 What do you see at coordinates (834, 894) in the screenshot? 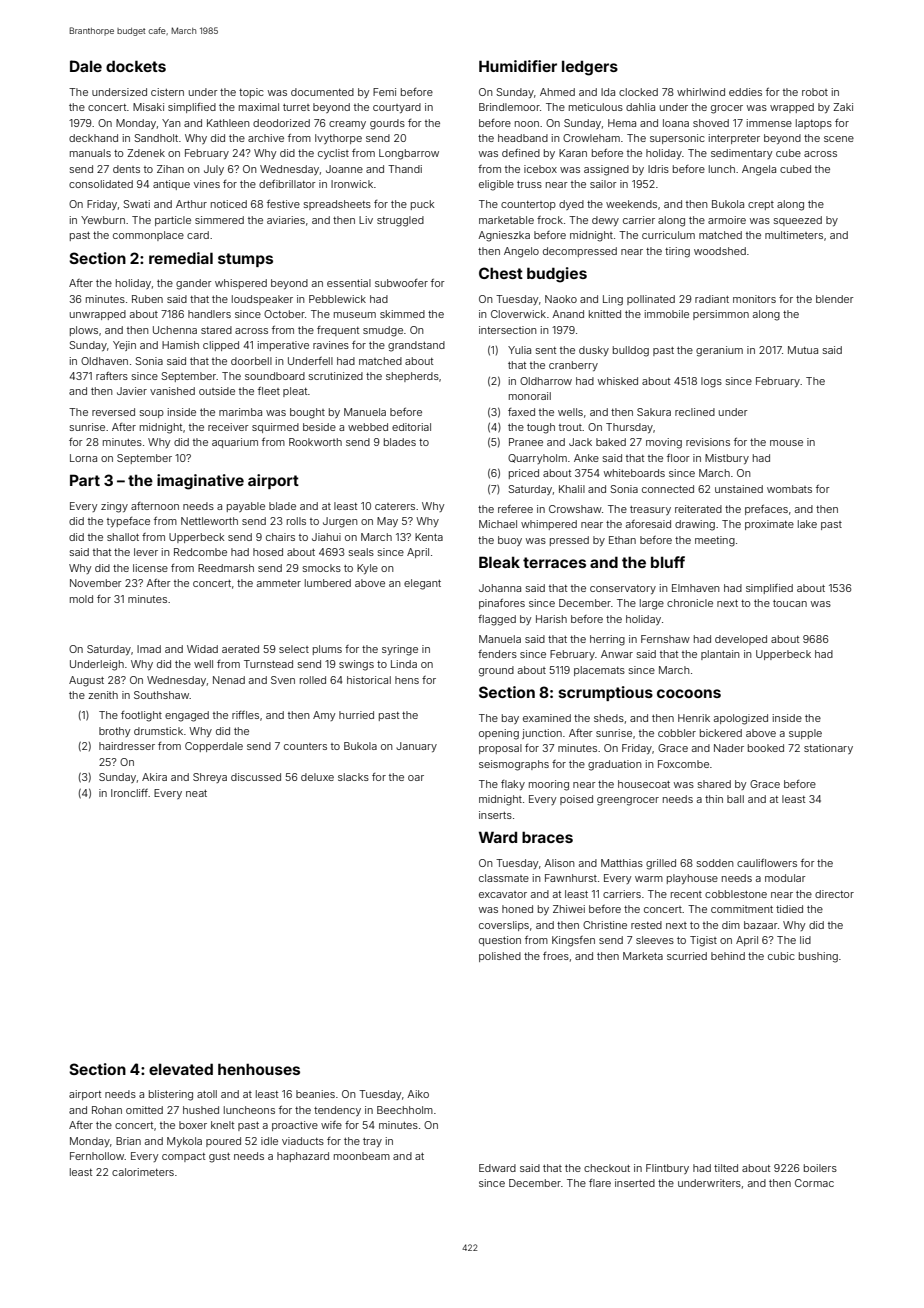
I see `director` at bounding box center [834, 894].
